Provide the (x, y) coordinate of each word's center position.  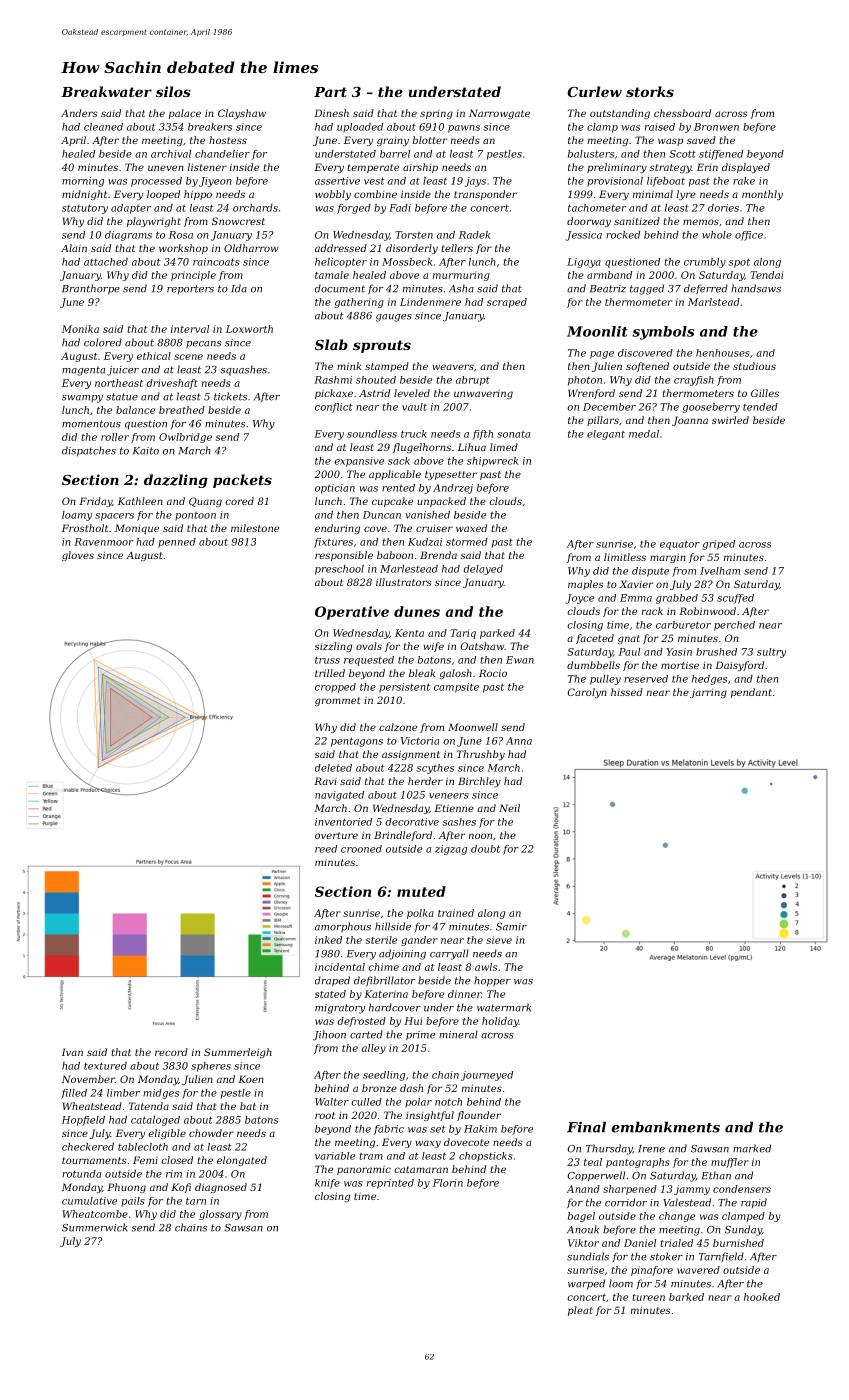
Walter (332, 1102)
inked (328, 940)
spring (436, 114)
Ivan (72, 1052)
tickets (230, 396)
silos (173, 91)
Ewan (520, 660)
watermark (504, 1007)
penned (177, 543)
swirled (730, 420)
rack (652, 611)
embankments (665, 1127)
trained (456, 913)
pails (133, 1202)
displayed (746, 168)
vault (414, 407)
